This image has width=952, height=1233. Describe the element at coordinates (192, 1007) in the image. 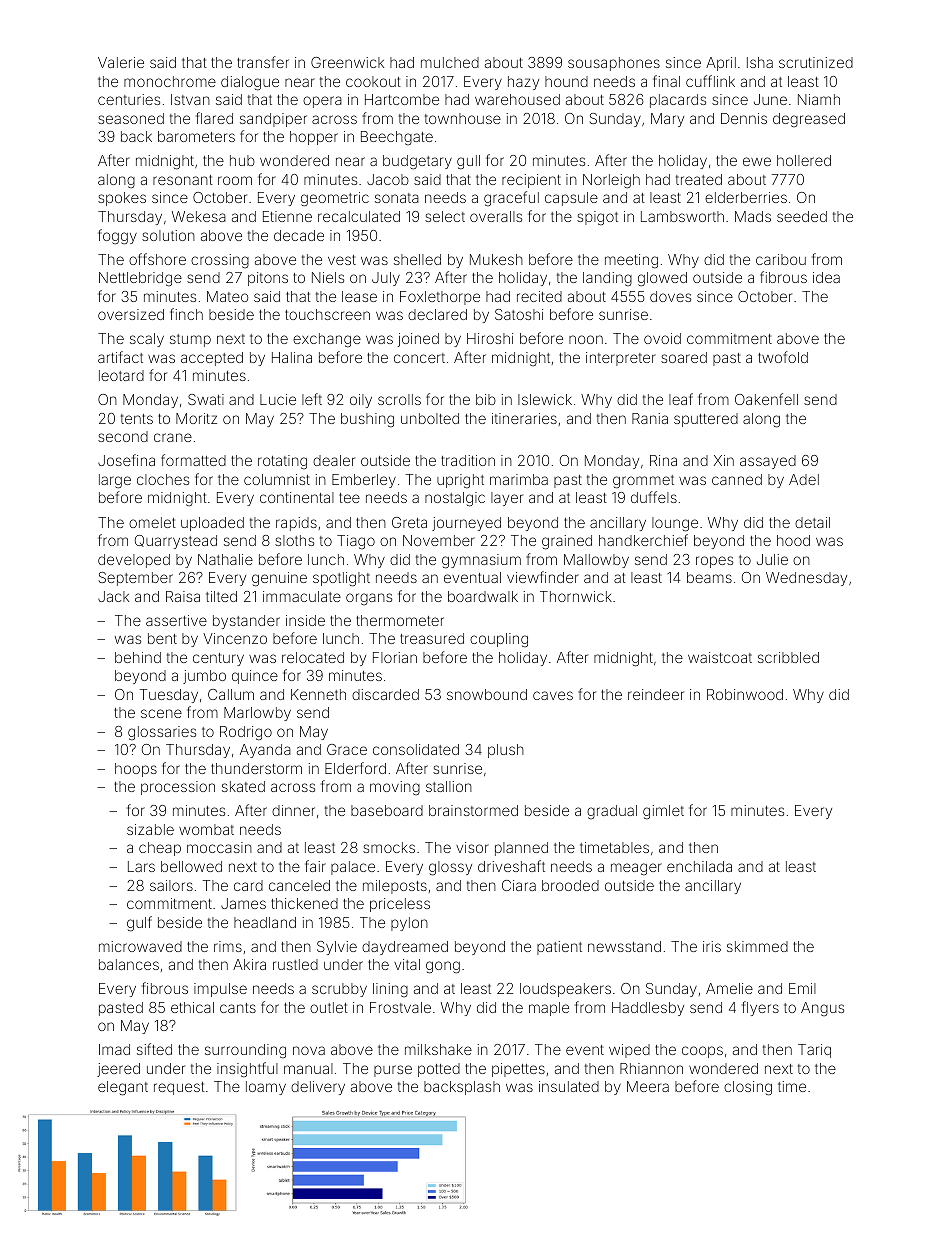

I see `ethical` at that location.
